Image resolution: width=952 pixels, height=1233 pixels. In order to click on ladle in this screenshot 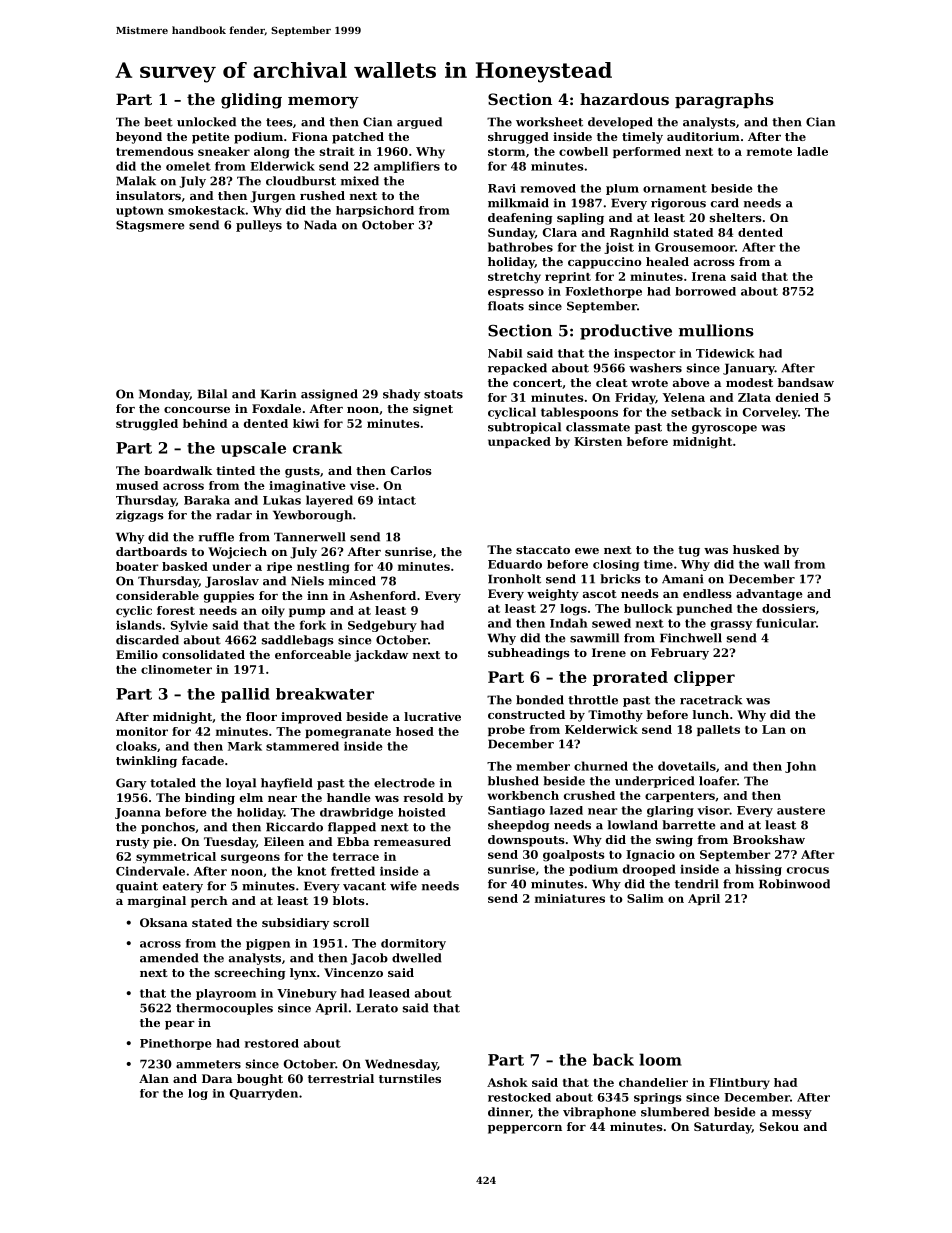, I will do `click(812, 151)`.
